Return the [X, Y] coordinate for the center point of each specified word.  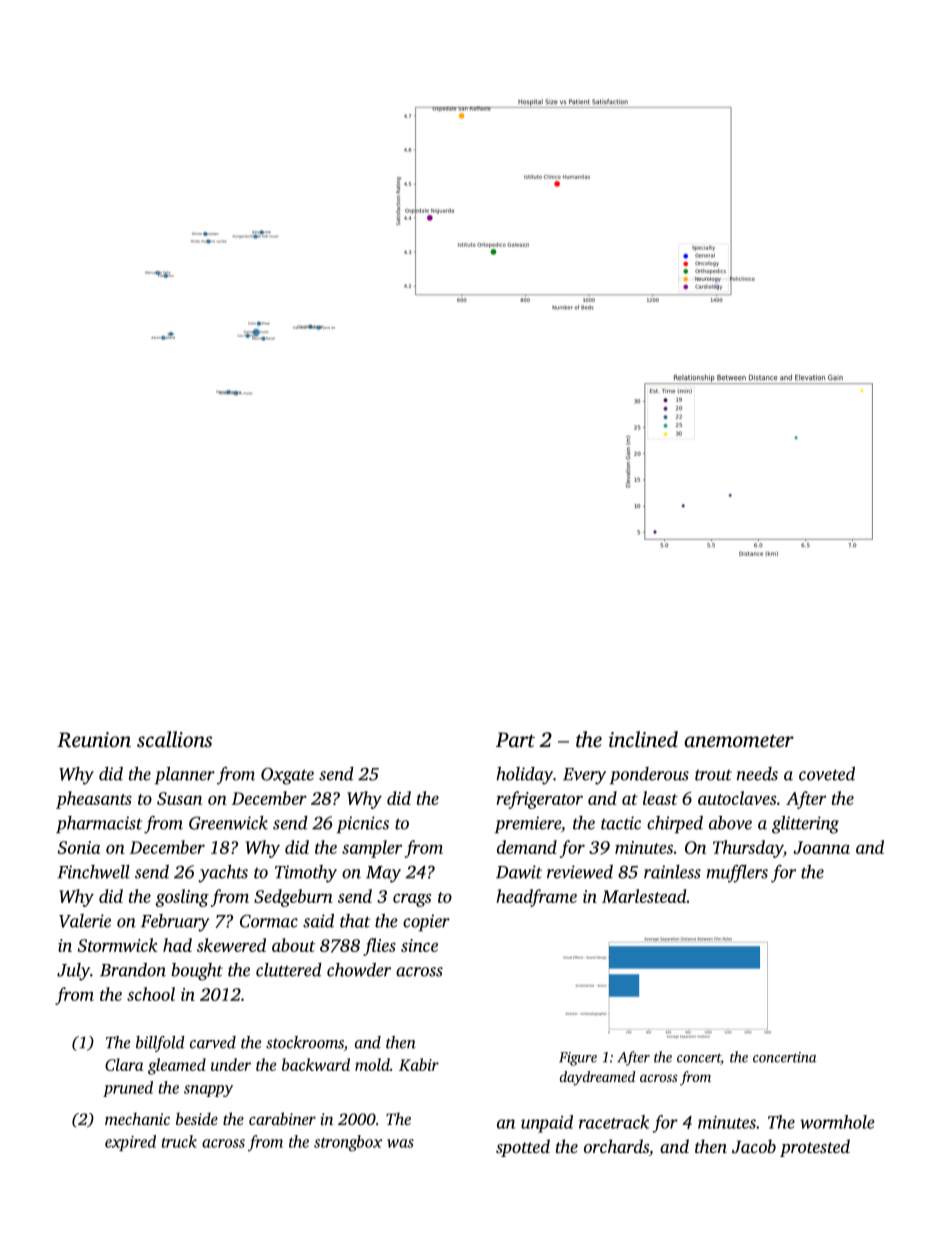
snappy [208, 1091]
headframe [536, 898]
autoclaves [737, 798]
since [419, 945]
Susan [179, 798]
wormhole [837, 1122]
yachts [223, 874]
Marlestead [644, 896]
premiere [528, 824]
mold [372, 1064]
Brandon [133, 970]
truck [179, 1141]
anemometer [739, 740]
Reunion [94, 740]
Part [515, 739]
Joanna [822, 847]
